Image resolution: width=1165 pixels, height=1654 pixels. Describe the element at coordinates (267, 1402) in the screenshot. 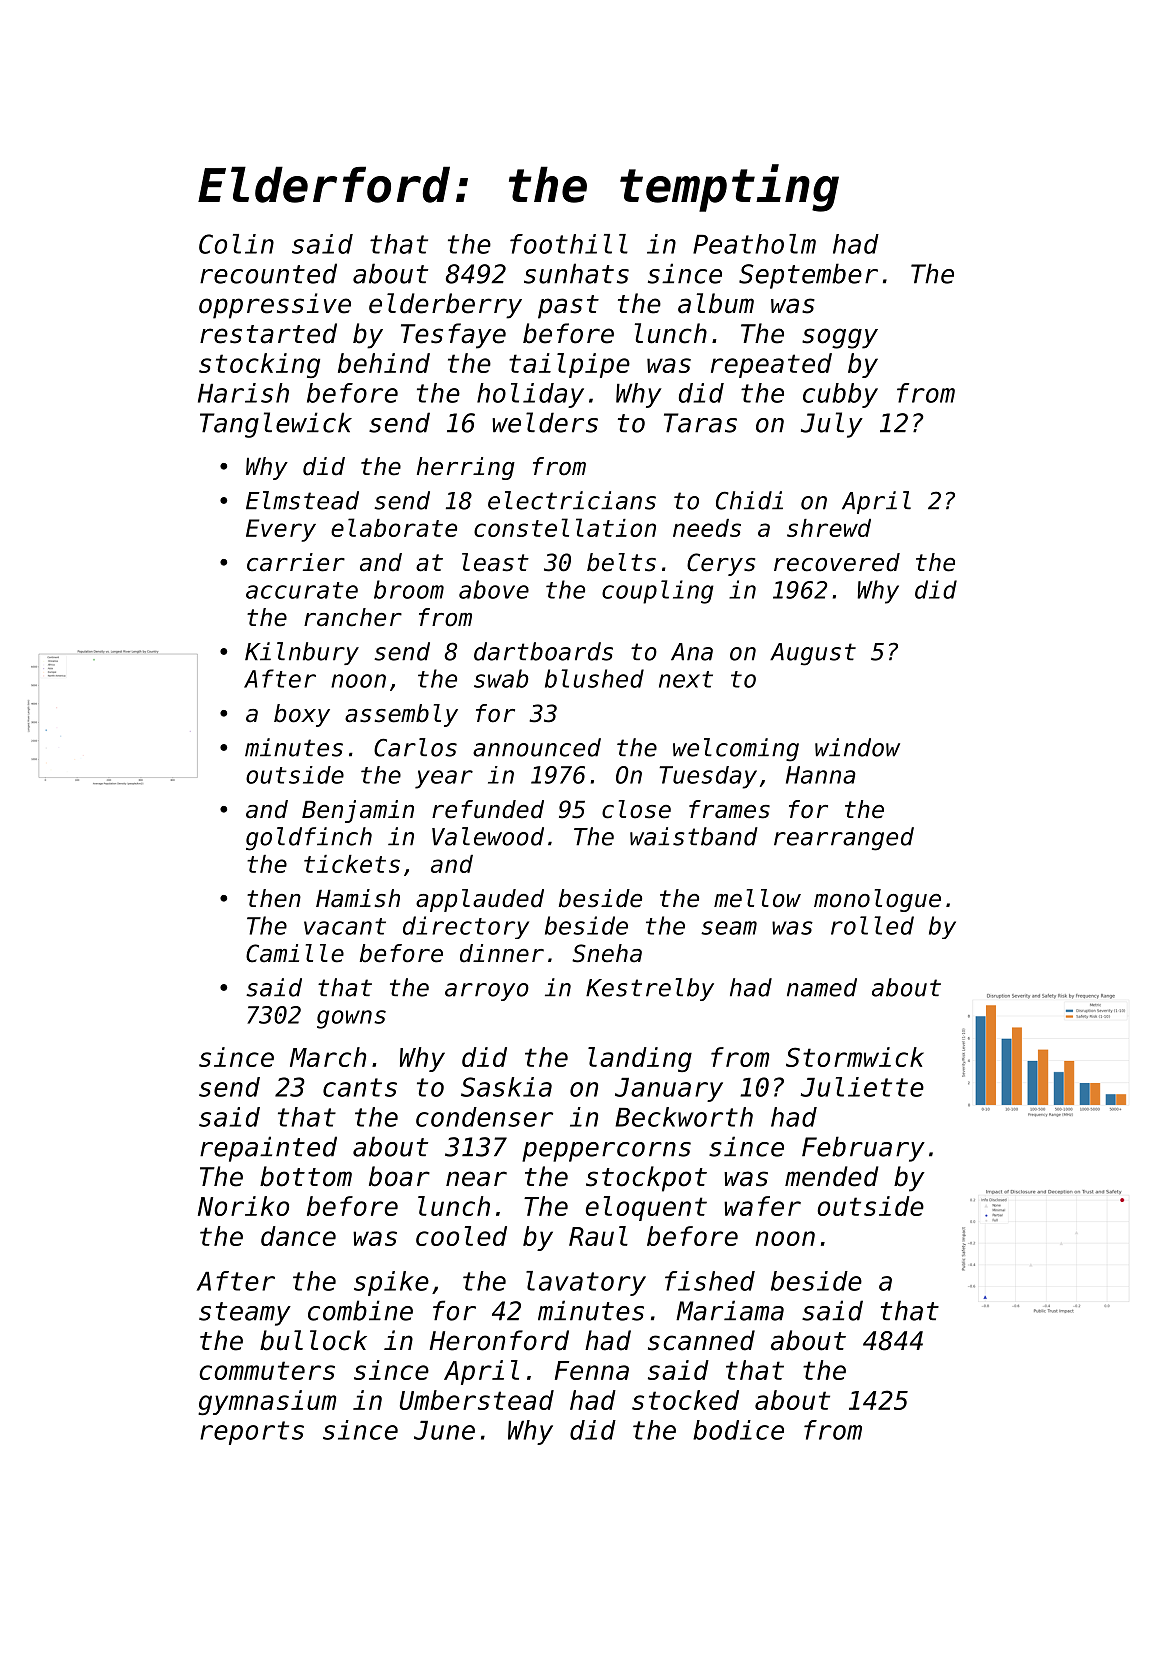

I see `gymnasium` at that location.
